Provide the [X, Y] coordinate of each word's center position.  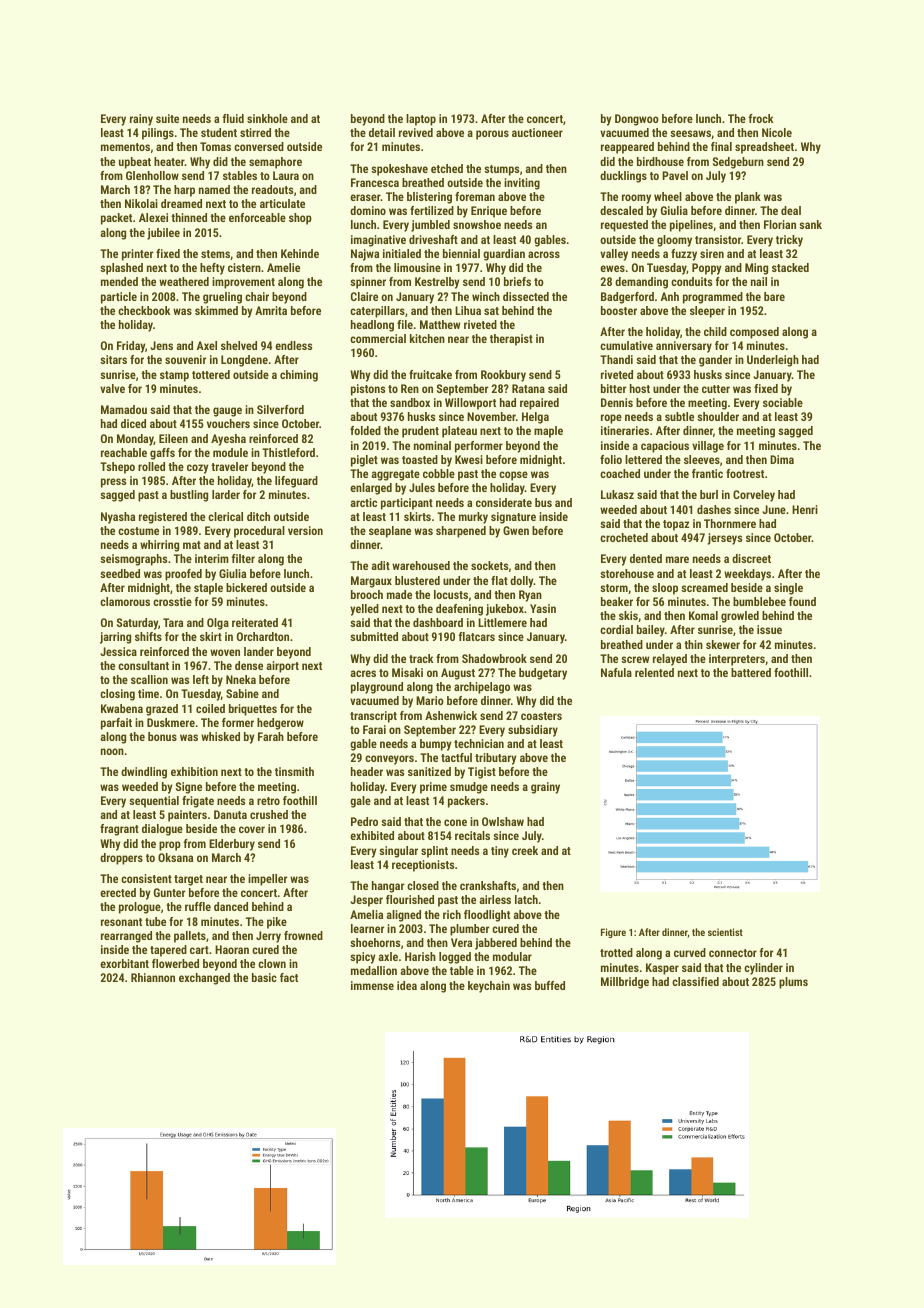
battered [751, 672]
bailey [651, 631]
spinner [368, 283]
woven [225, 652]
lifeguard [296, 482]
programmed [713, 298]
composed [754, 333]
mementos [125, 147]
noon [112, 751]
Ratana [528, 388]
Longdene [244, 361]
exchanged [204, 979]
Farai [374, 729]
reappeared [627, 148]
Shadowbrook [494, 658]
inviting [522, 184]
